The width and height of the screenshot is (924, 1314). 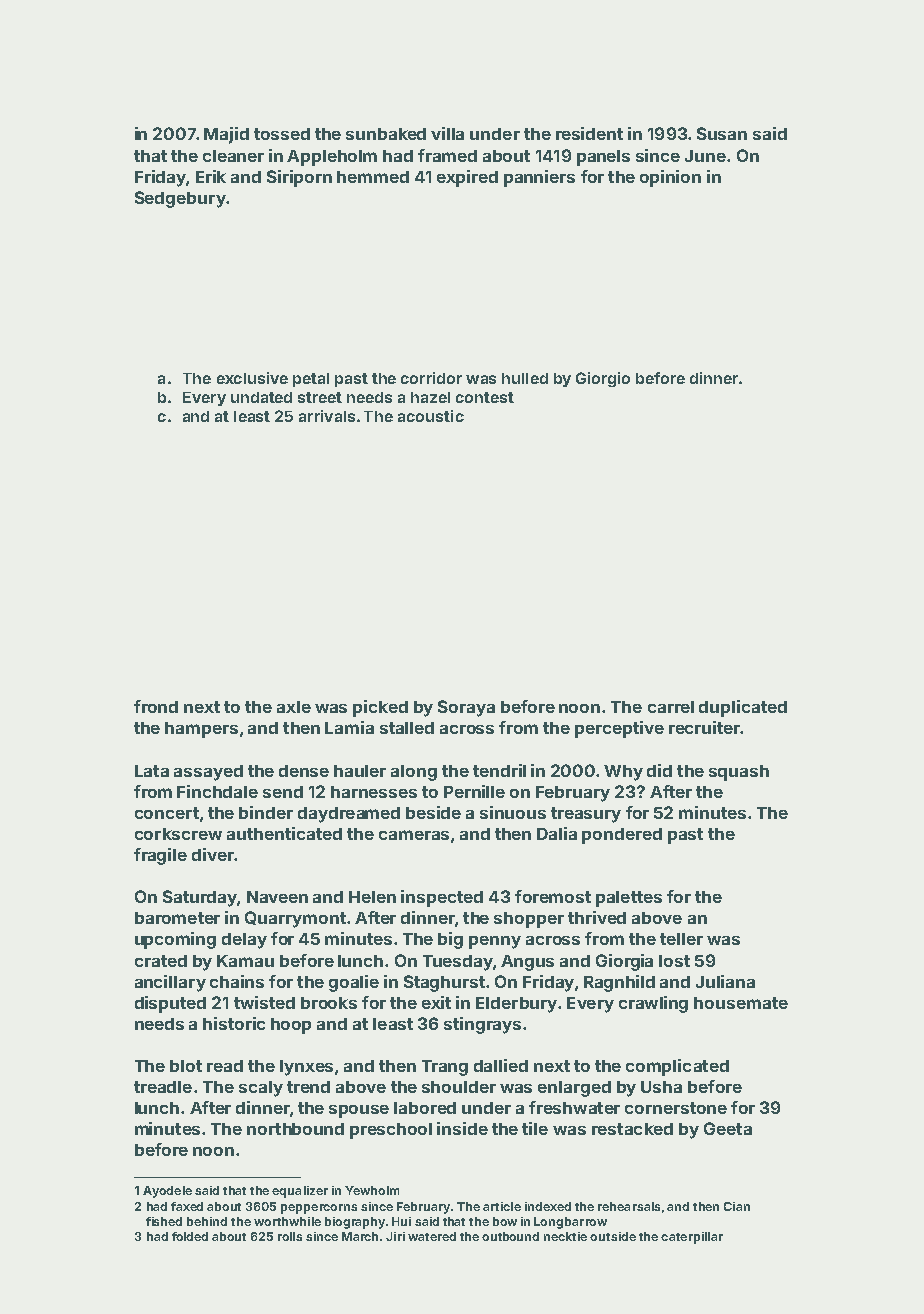 What do you see at coordinates (557, 833) in the screenshot?
I see `Dalia` at bounding box center [557, 833].
